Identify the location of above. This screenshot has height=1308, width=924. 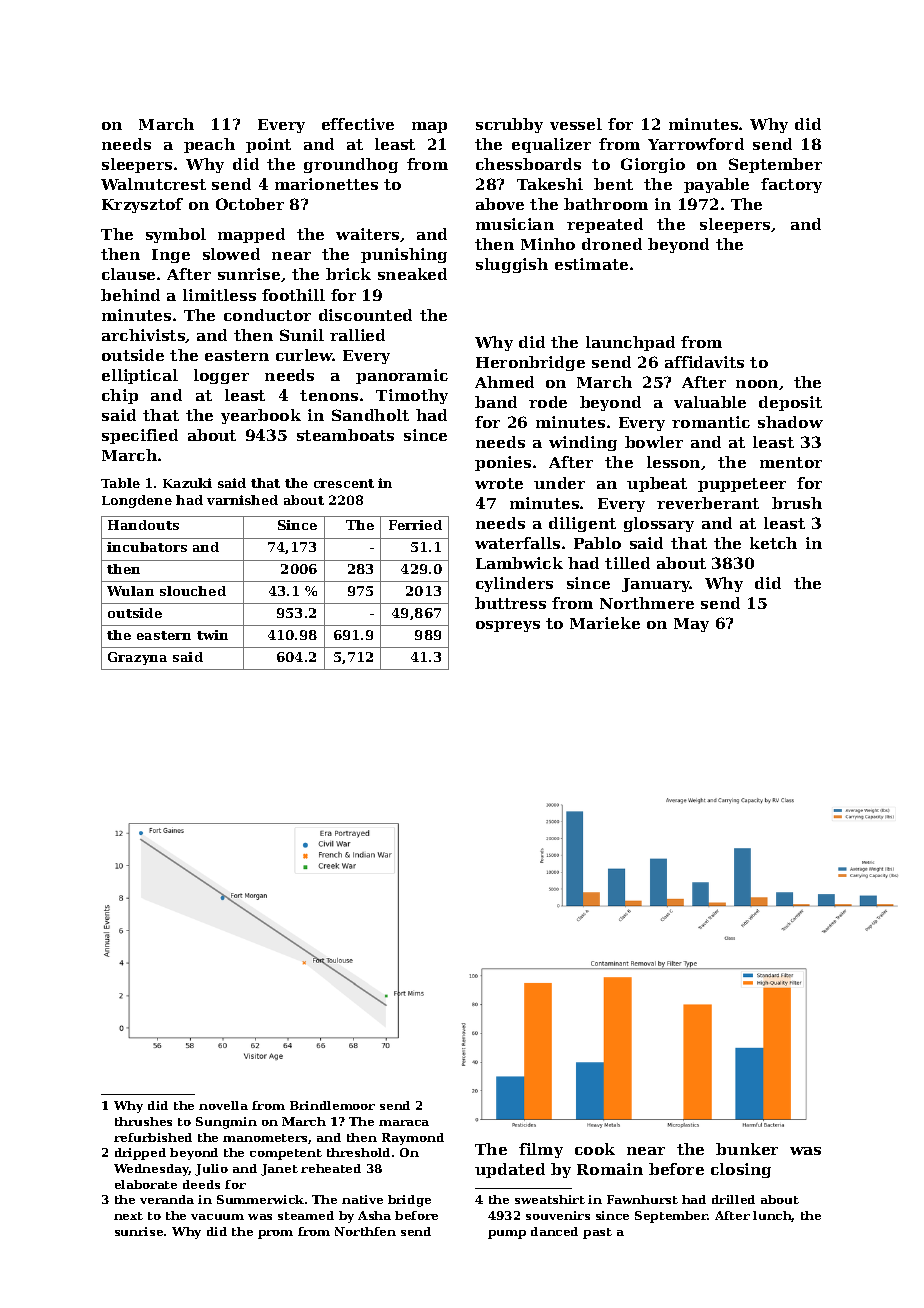
(500, 204).
